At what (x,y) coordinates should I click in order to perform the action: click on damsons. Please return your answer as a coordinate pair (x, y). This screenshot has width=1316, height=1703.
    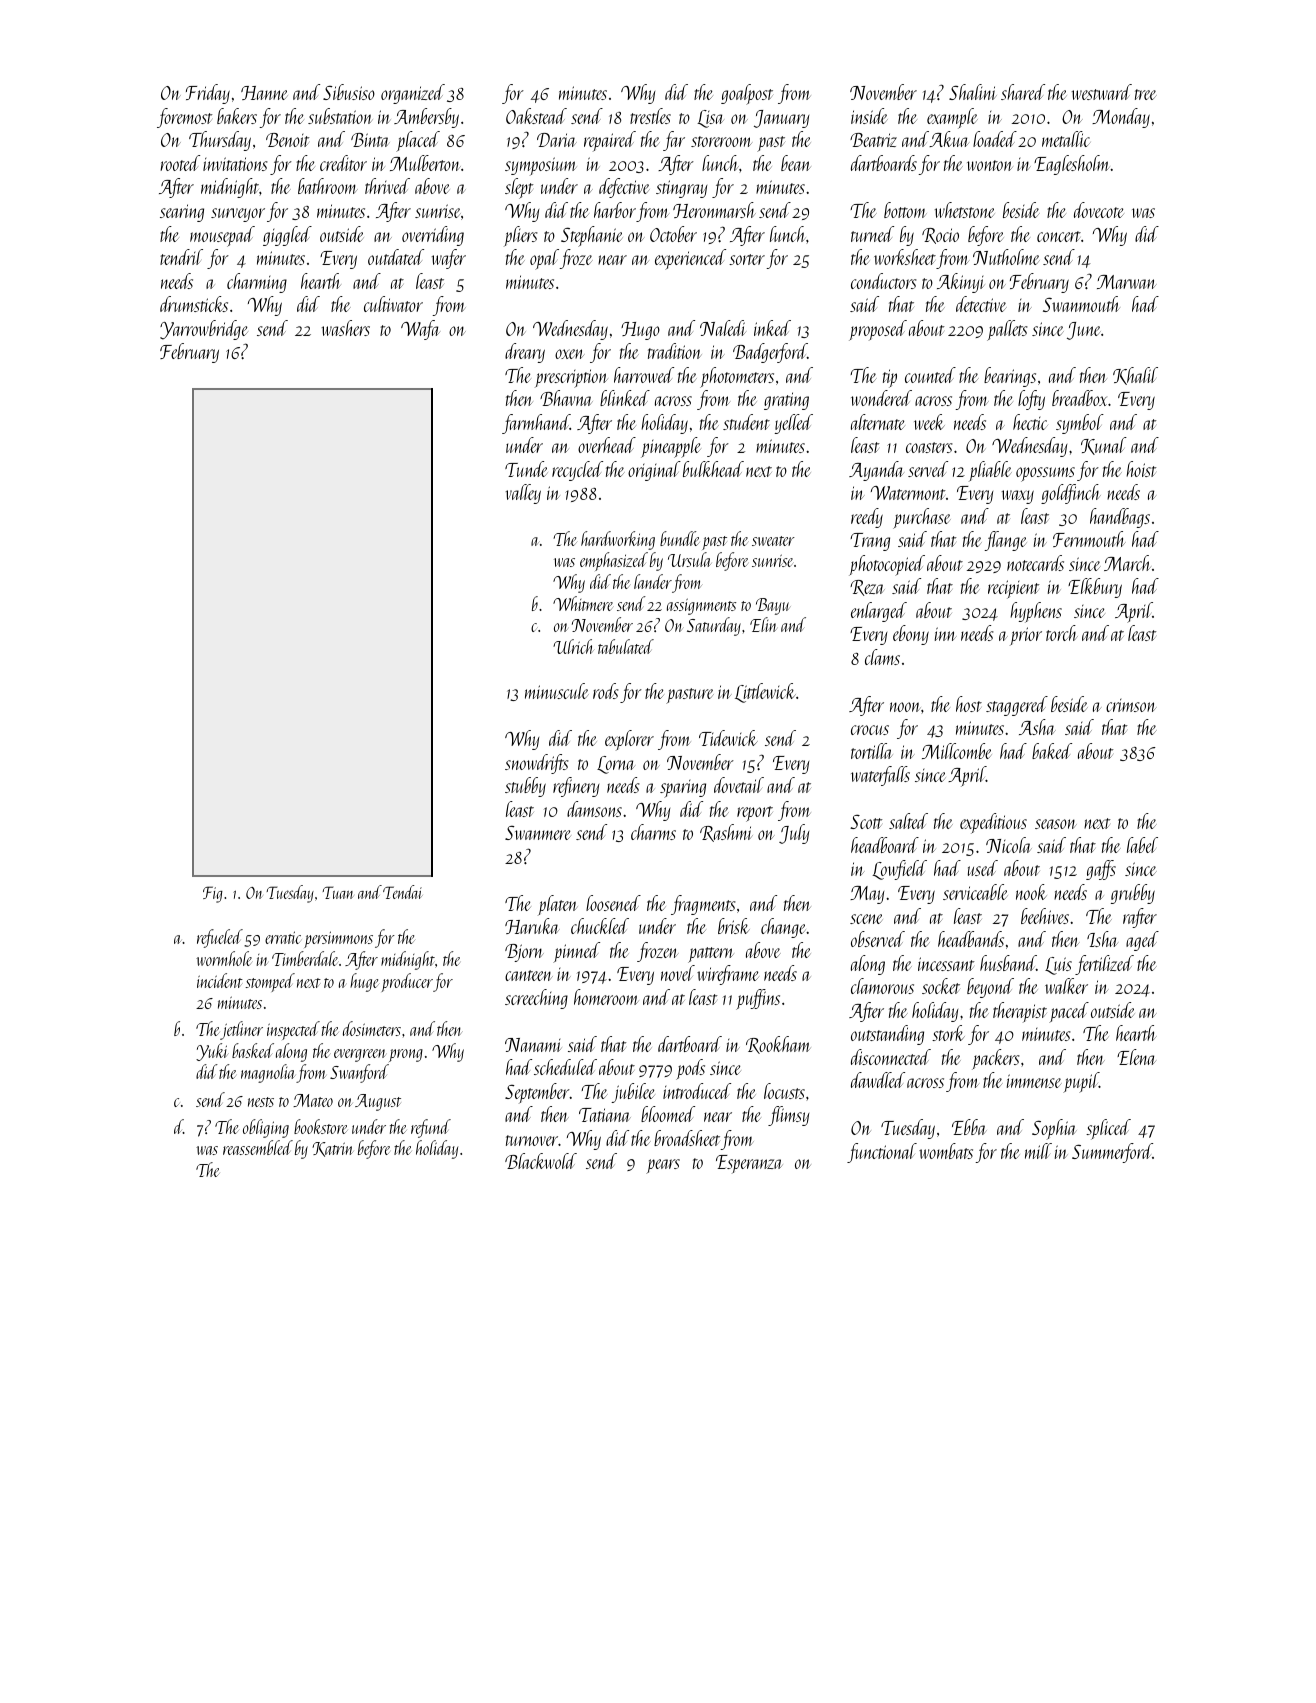
    Looking at the image, I should click on (594, 809).
